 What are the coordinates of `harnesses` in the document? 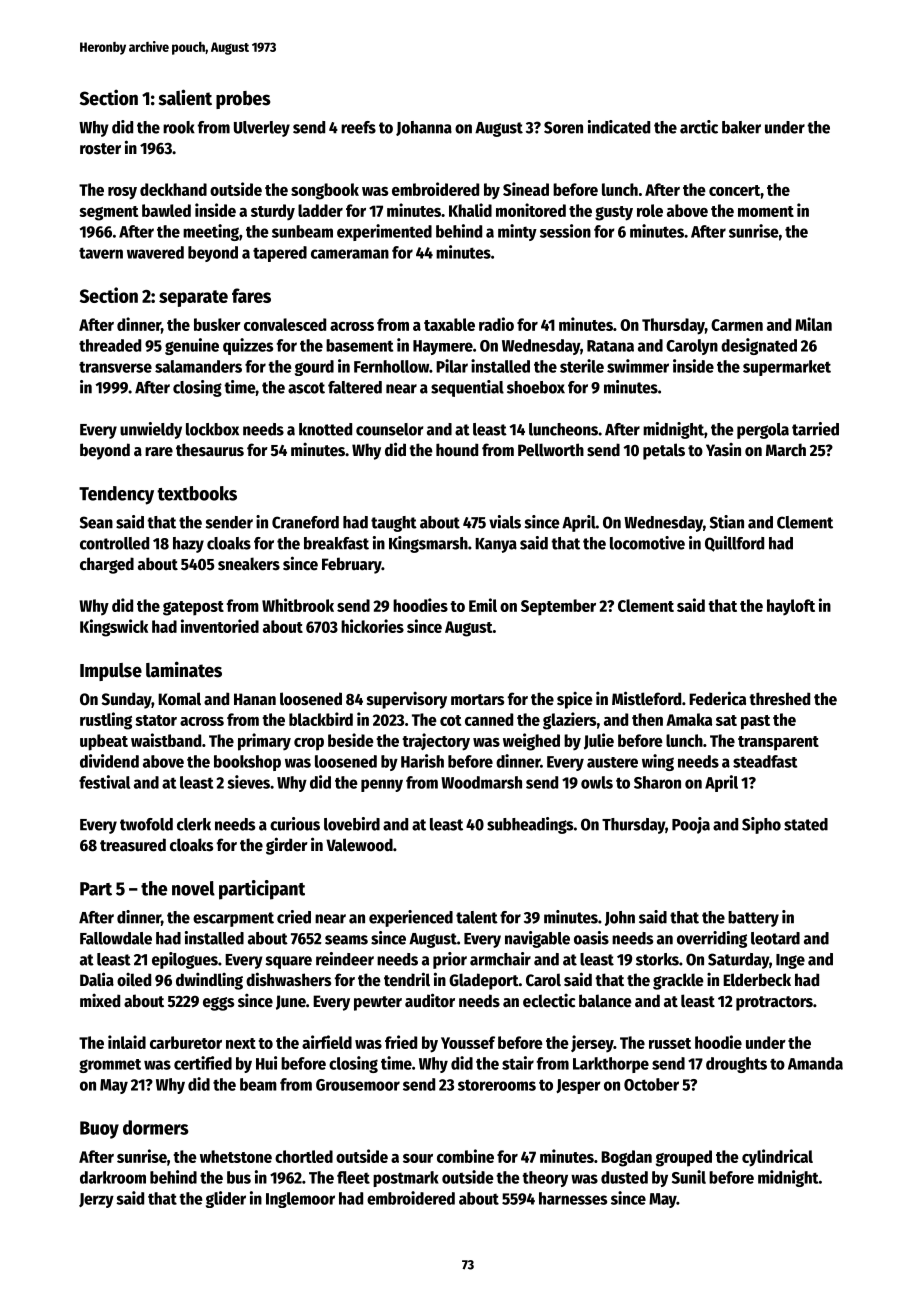 It's located at (573, 1198).
